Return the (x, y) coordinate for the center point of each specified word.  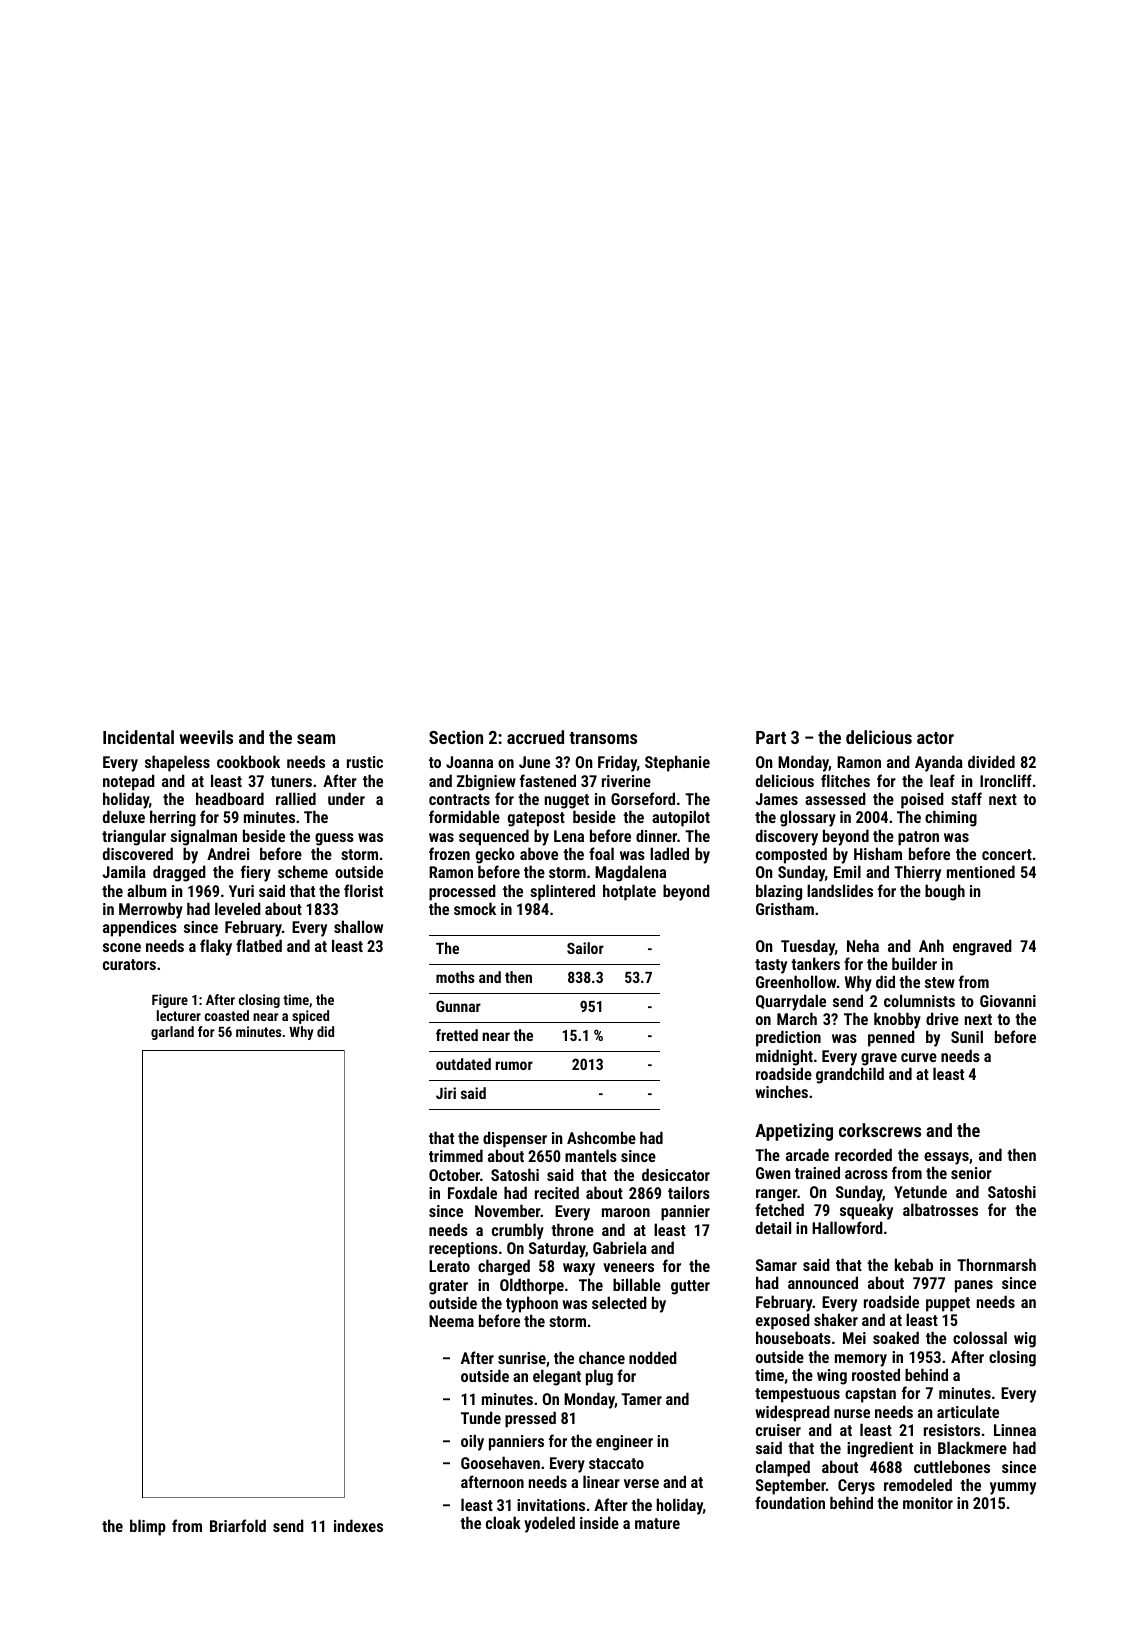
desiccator (676, 1174)
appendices (140, 928)
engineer (624, 1443)
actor (935, 738)
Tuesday (808, 947)
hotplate (629, 892)
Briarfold (238, 1525)
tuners (291, 781)
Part (771, 737)
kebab (914, 1264)
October (454, 1174)
